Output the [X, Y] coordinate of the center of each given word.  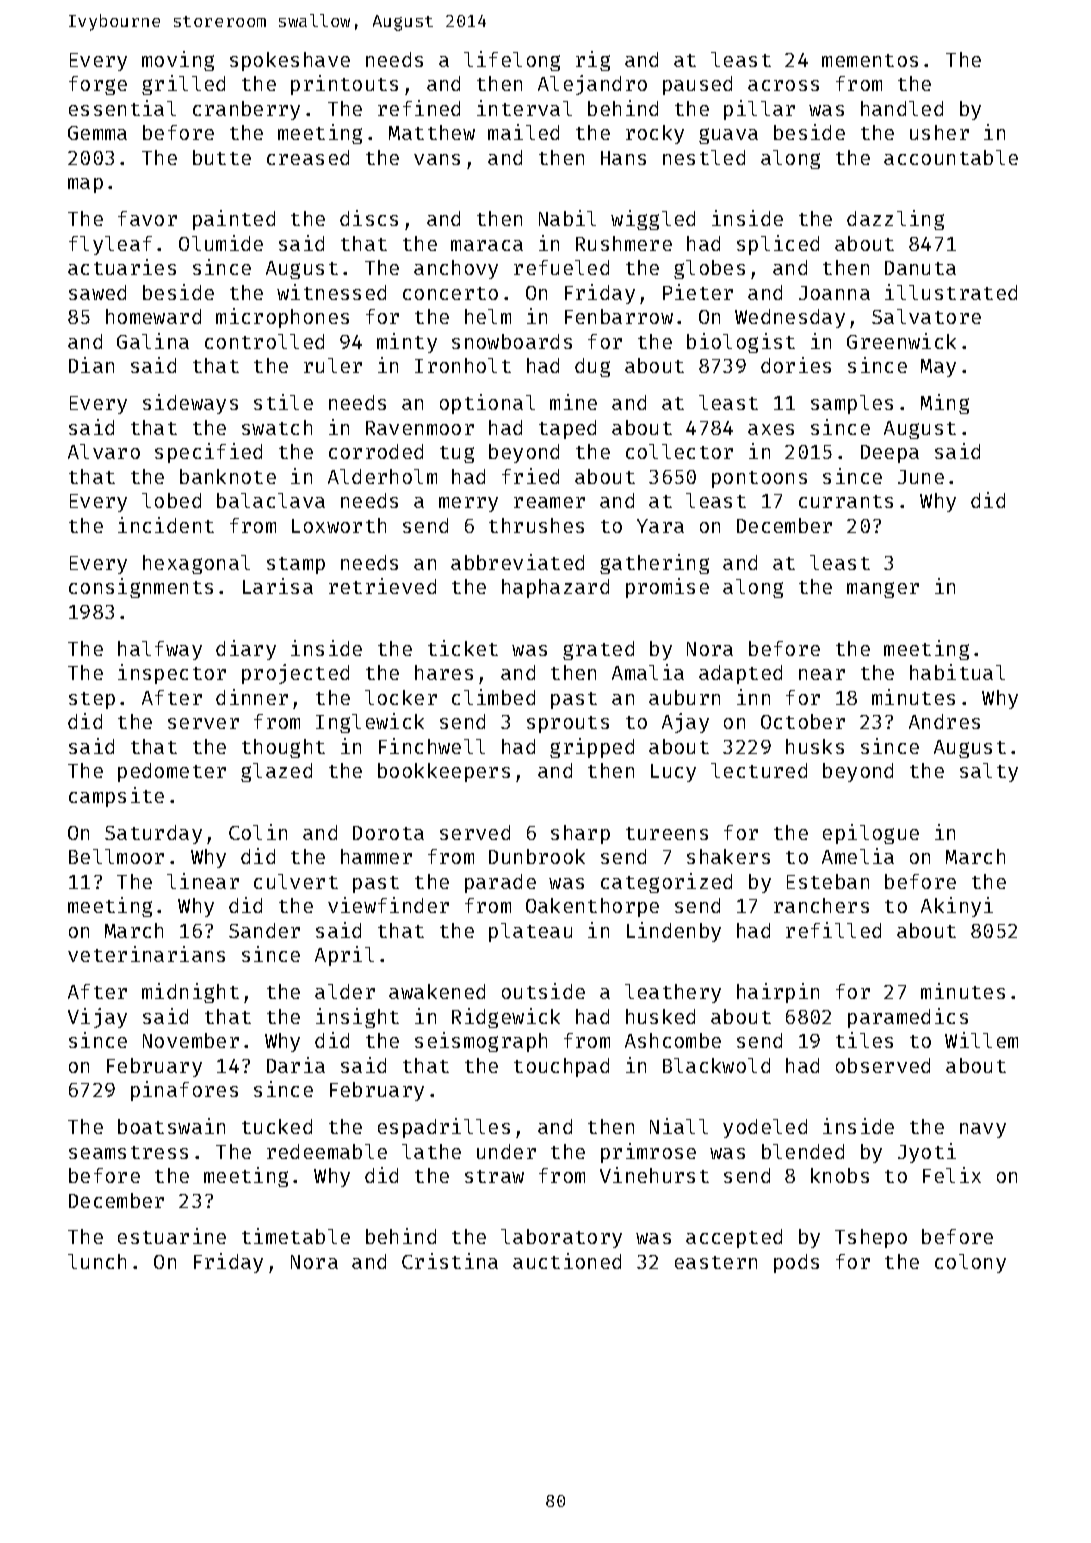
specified [208, 453]
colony [970, 1263]
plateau [530, 932]
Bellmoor [116, 856]
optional [487, 404]
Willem [981, 1040]
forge [98, 85]
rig [593, 61]
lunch [97, 1261]
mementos [870, 60]
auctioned [567, 1261]
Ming [945, 404]
